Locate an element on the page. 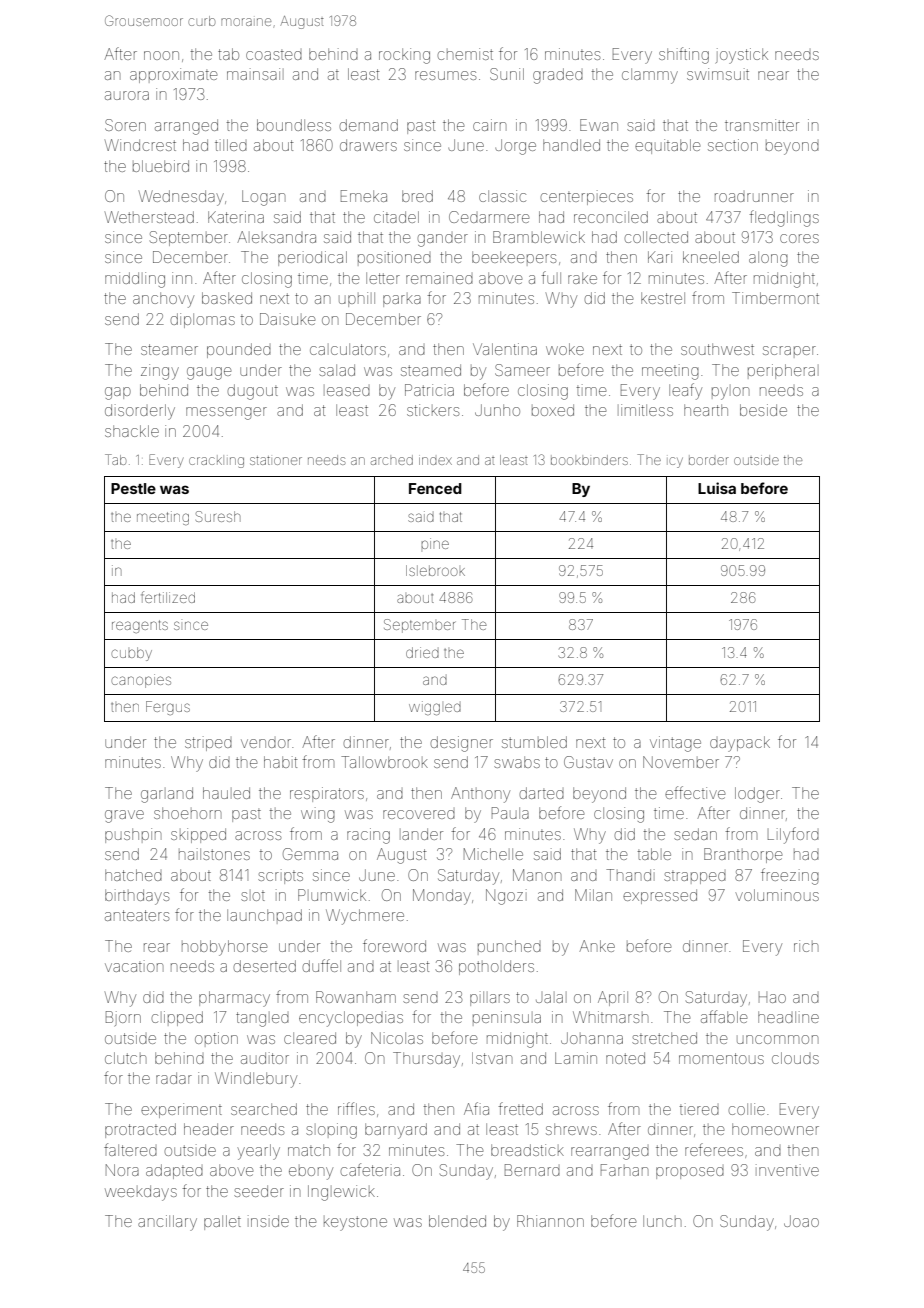  stumbled is located at coordinates (534, 742).
